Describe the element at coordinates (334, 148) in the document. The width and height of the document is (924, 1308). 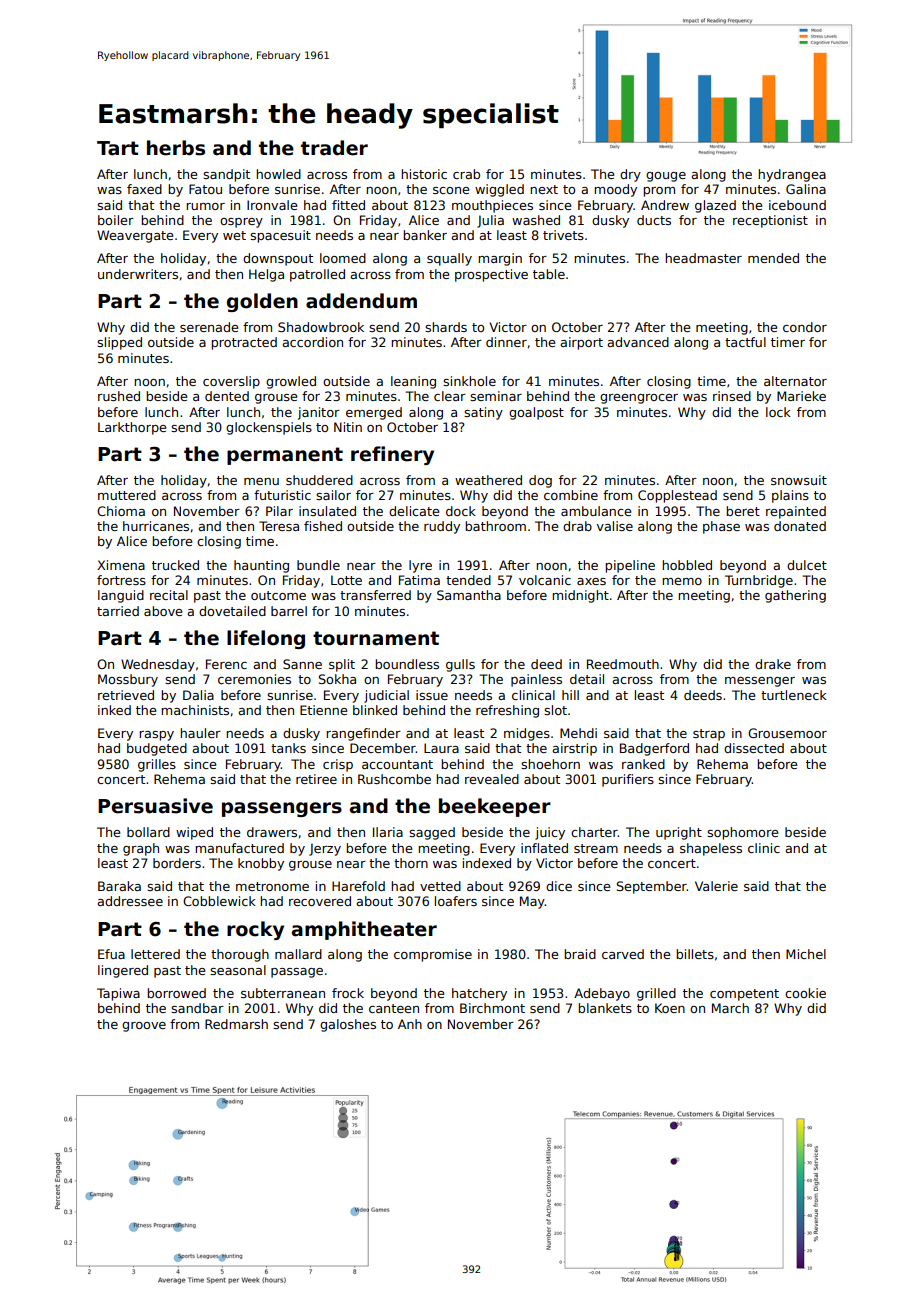
I see `trader` at that location.
